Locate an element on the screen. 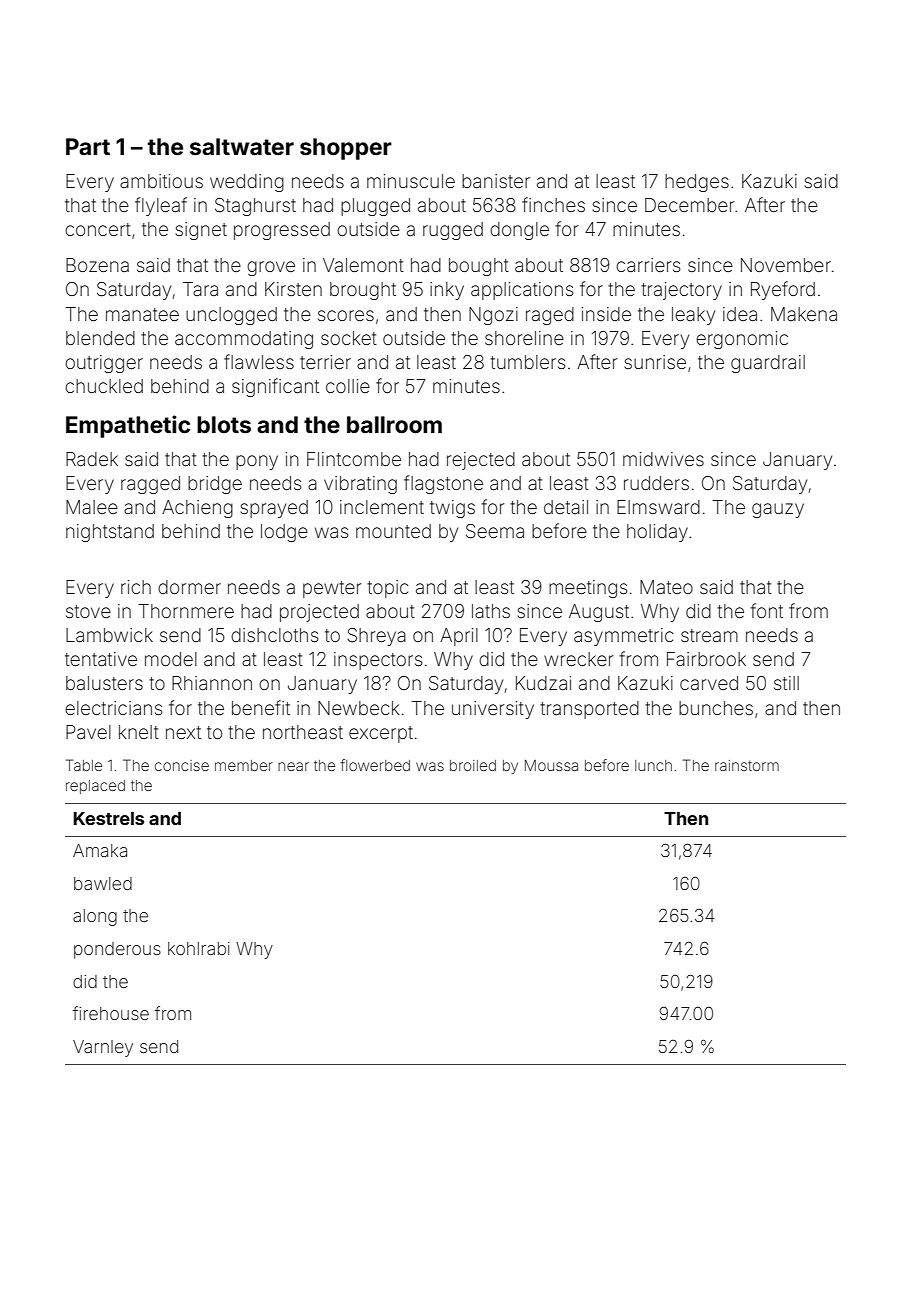 The width and height of the screenshot is (910, 1292). broiled is located at coordinates (473, 765).
